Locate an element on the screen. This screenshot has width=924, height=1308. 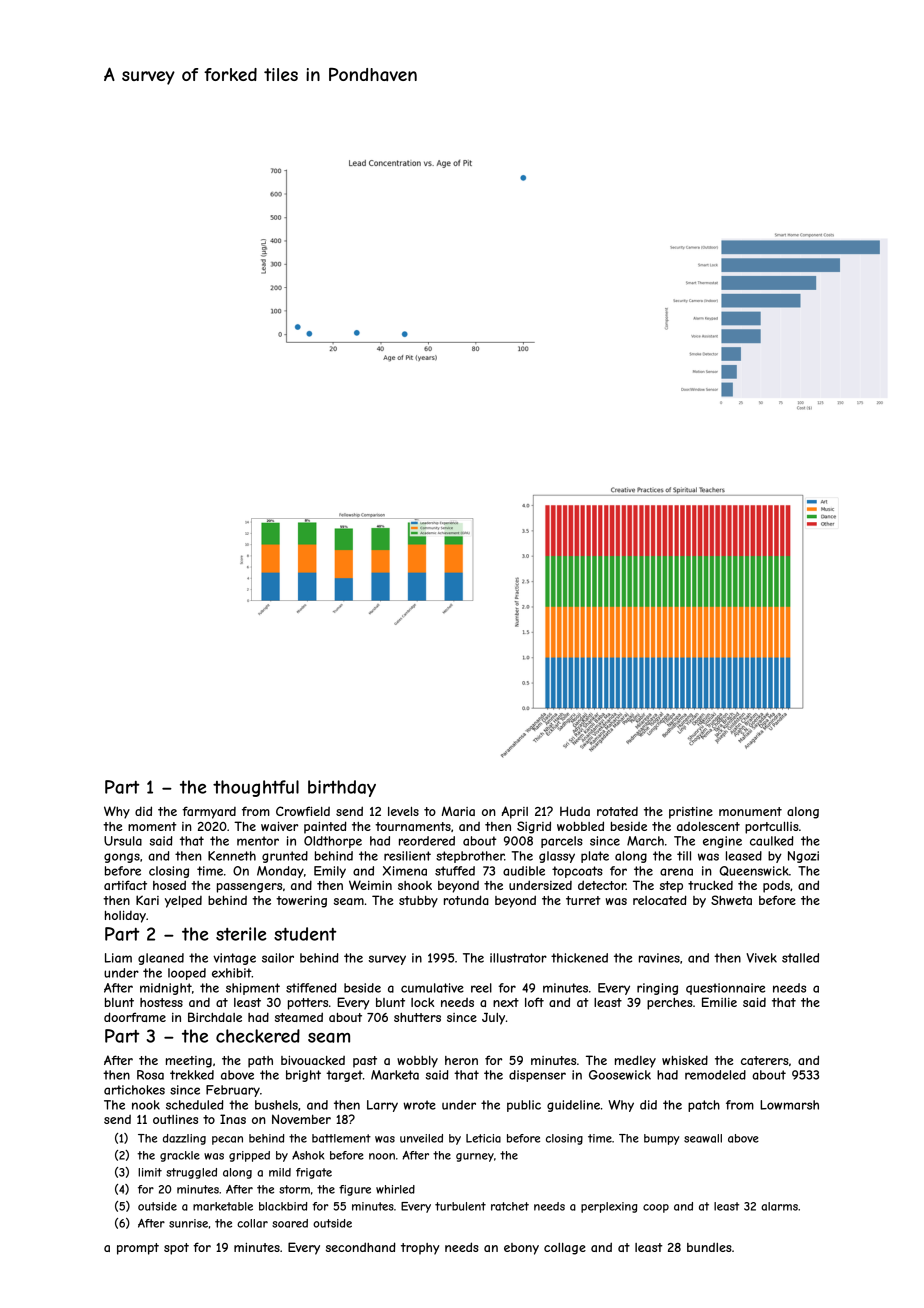
caterers is located at coordinates (765, 1060).
